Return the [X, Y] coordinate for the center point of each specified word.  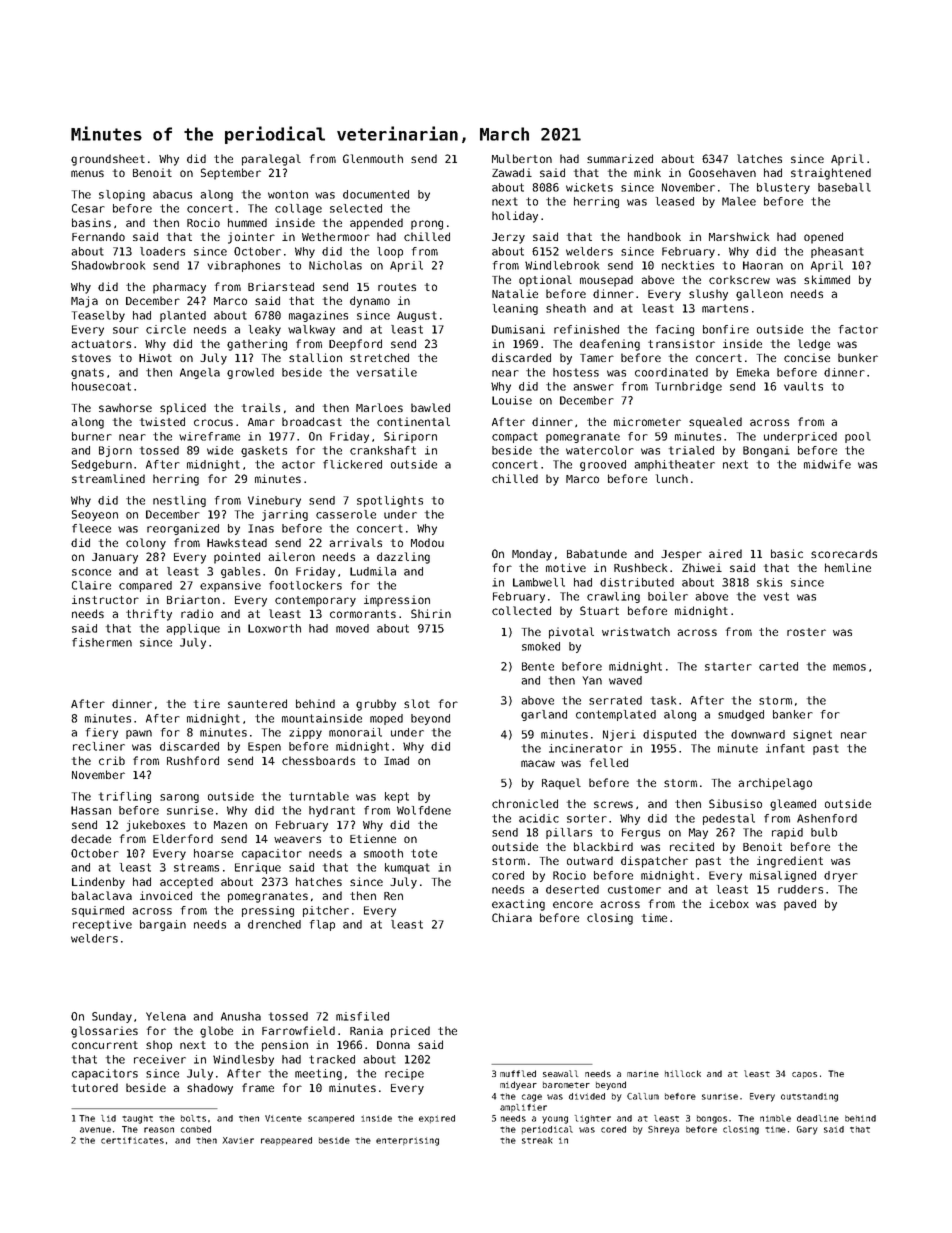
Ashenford [827, 818]
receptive [102, 925]
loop [390, 252]
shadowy [210, 1089]
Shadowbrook [108, 265]
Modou [427, 542]
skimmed [827, 279]
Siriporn [410, 437]
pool [858, 437]
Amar [261, 422]
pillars [569, 833]
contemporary [315, 601]
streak [537, 1140]
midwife [827, 464]
